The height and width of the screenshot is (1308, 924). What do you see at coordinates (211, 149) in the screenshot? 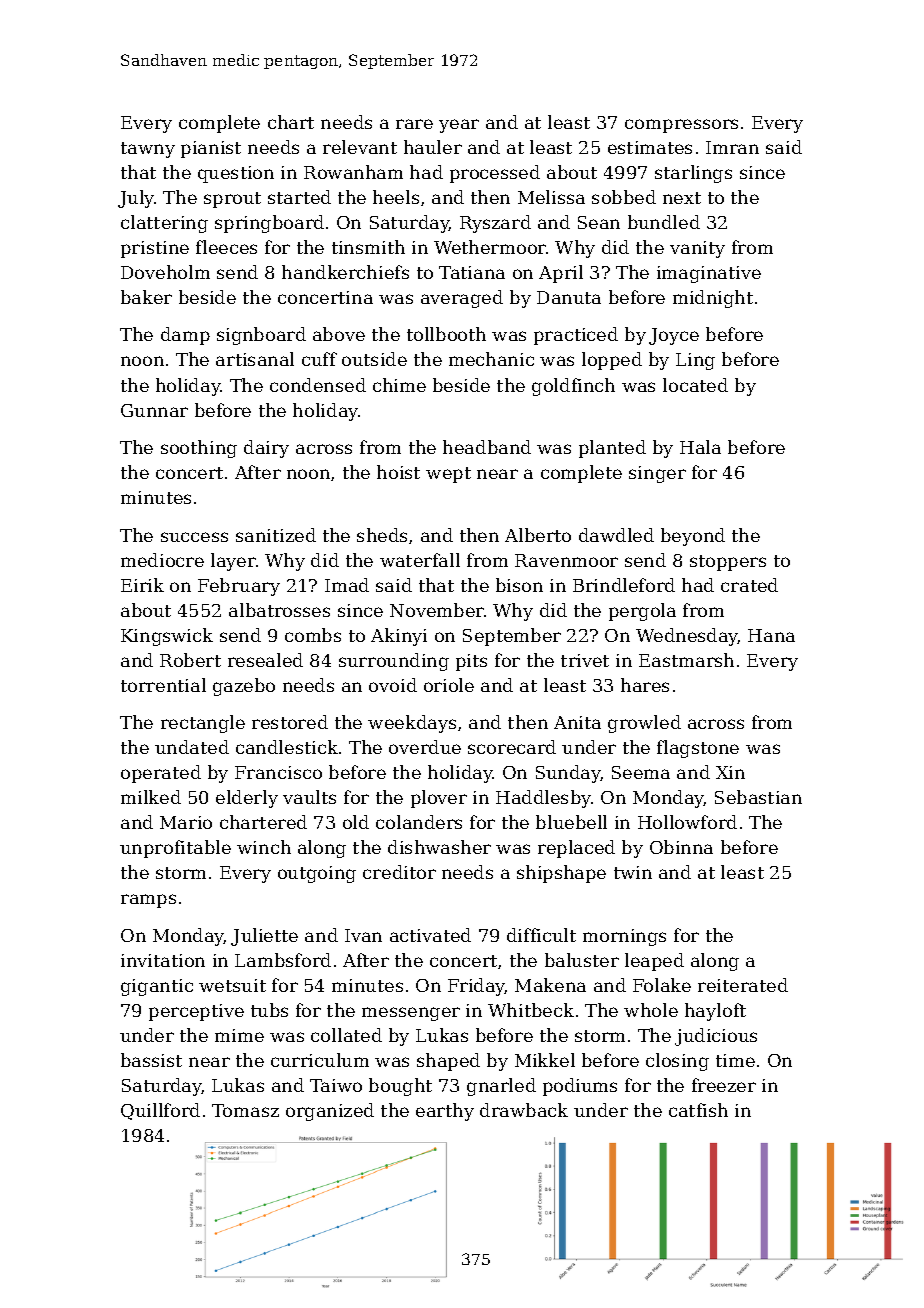
I see `pianist` at bounding box center [211, 149].
